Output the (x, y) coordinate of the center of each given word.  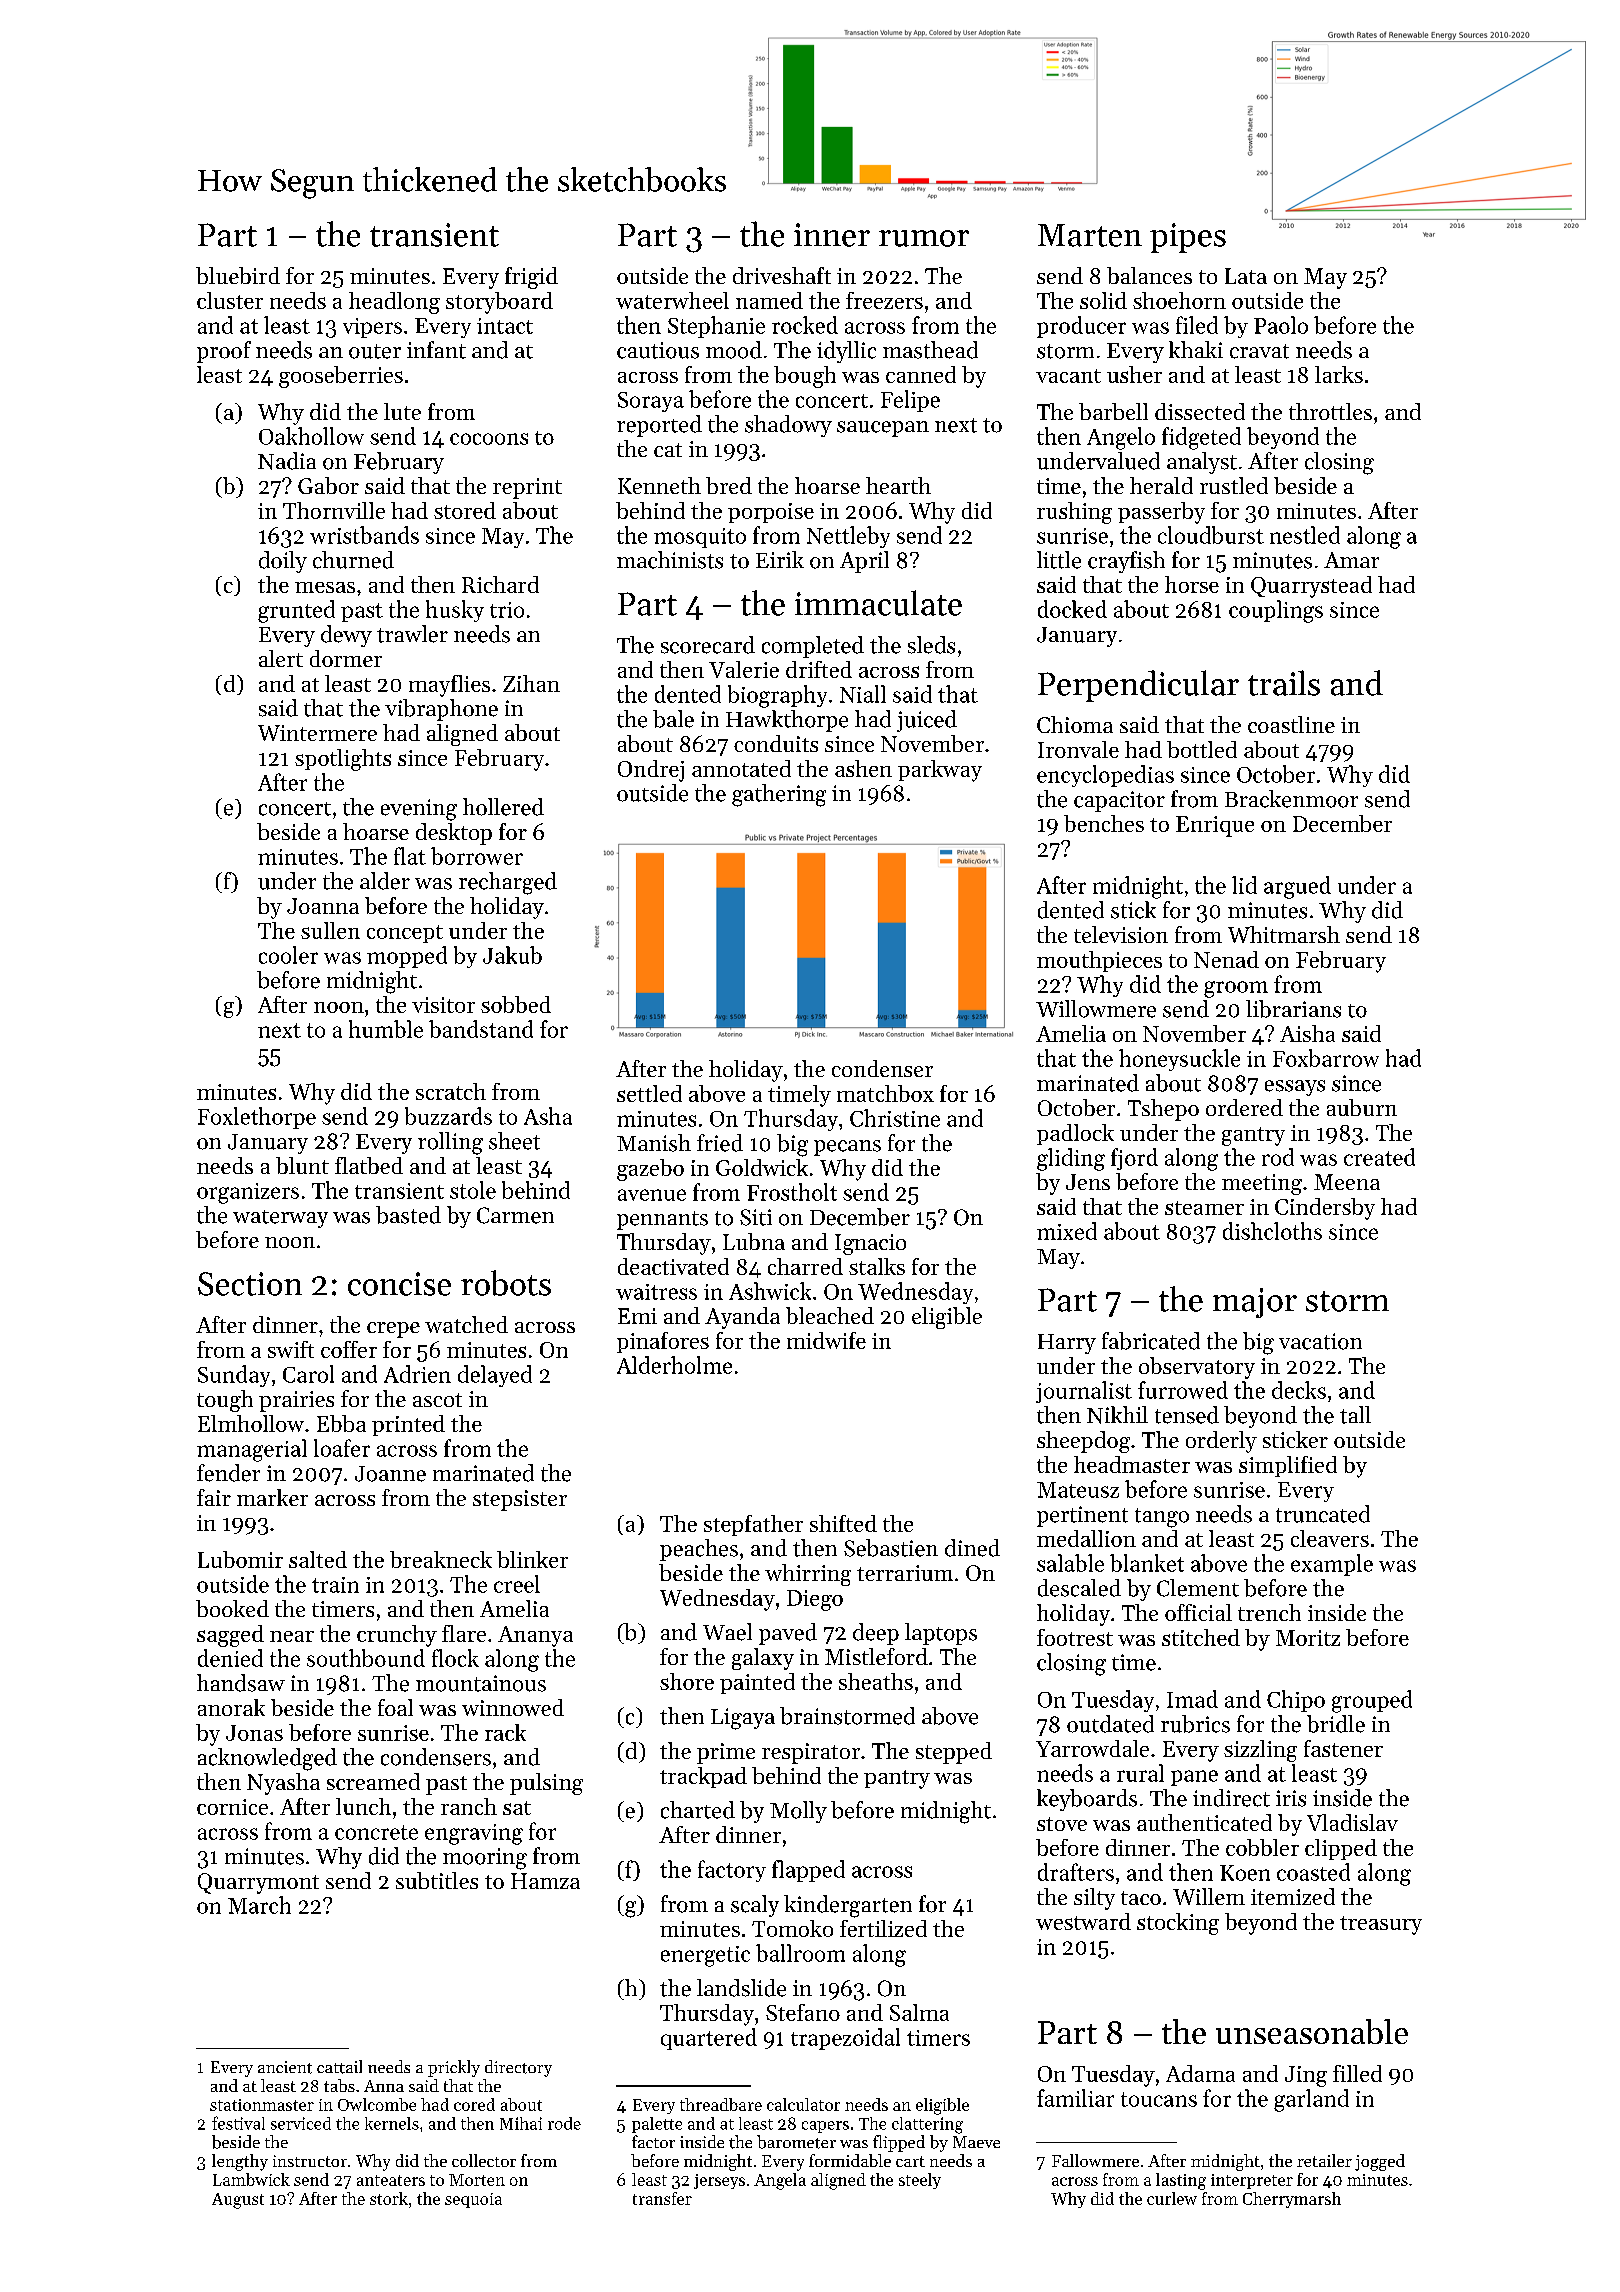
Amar (1351, 560)
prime (726, 1753)
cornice (232, 1807)
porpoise (771, 513)
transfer (662, 2198)
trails (1284, 683)
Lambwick (251, 2179)
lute (402, 411)
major (1255, 1303)
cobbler (1262, 1847)
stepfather (753, 1525)
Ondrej (651, 771)
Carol (308, 1374)
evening (419, 810)
